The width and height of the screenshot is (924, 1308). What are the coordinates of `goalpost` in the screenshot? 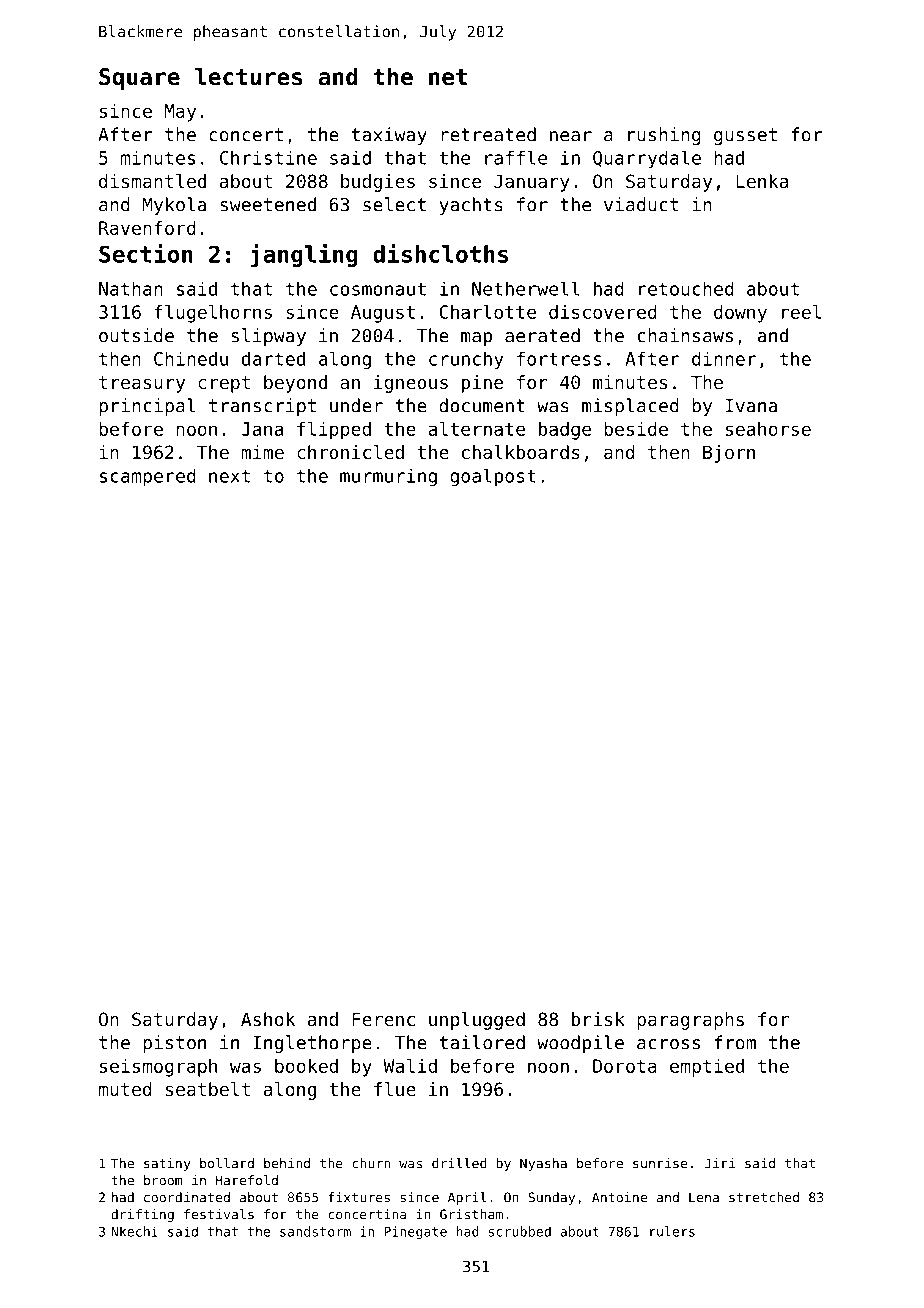 It's located at (493, 477).
